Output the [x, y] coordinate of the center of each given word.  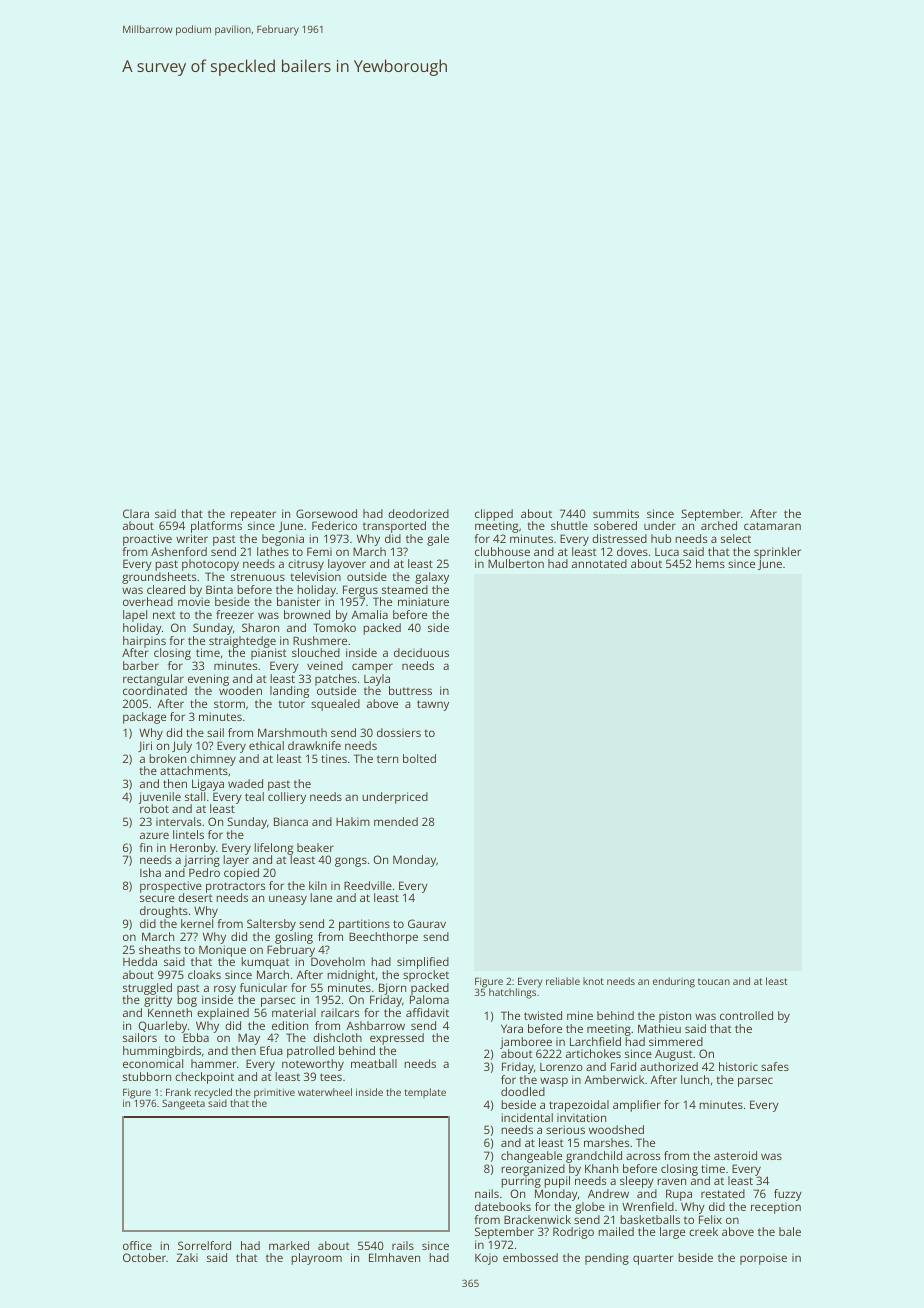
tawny [433, 705]
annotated [599, 563]
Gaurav [427, 923]
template [425, 1093]
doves [632, 551]
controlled [746, 1015]
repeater [253, 516]
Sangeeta [183, 1104]
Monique [222, 951]
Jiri [145, 746]
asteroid [735, 1155]
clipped [494, 515]
